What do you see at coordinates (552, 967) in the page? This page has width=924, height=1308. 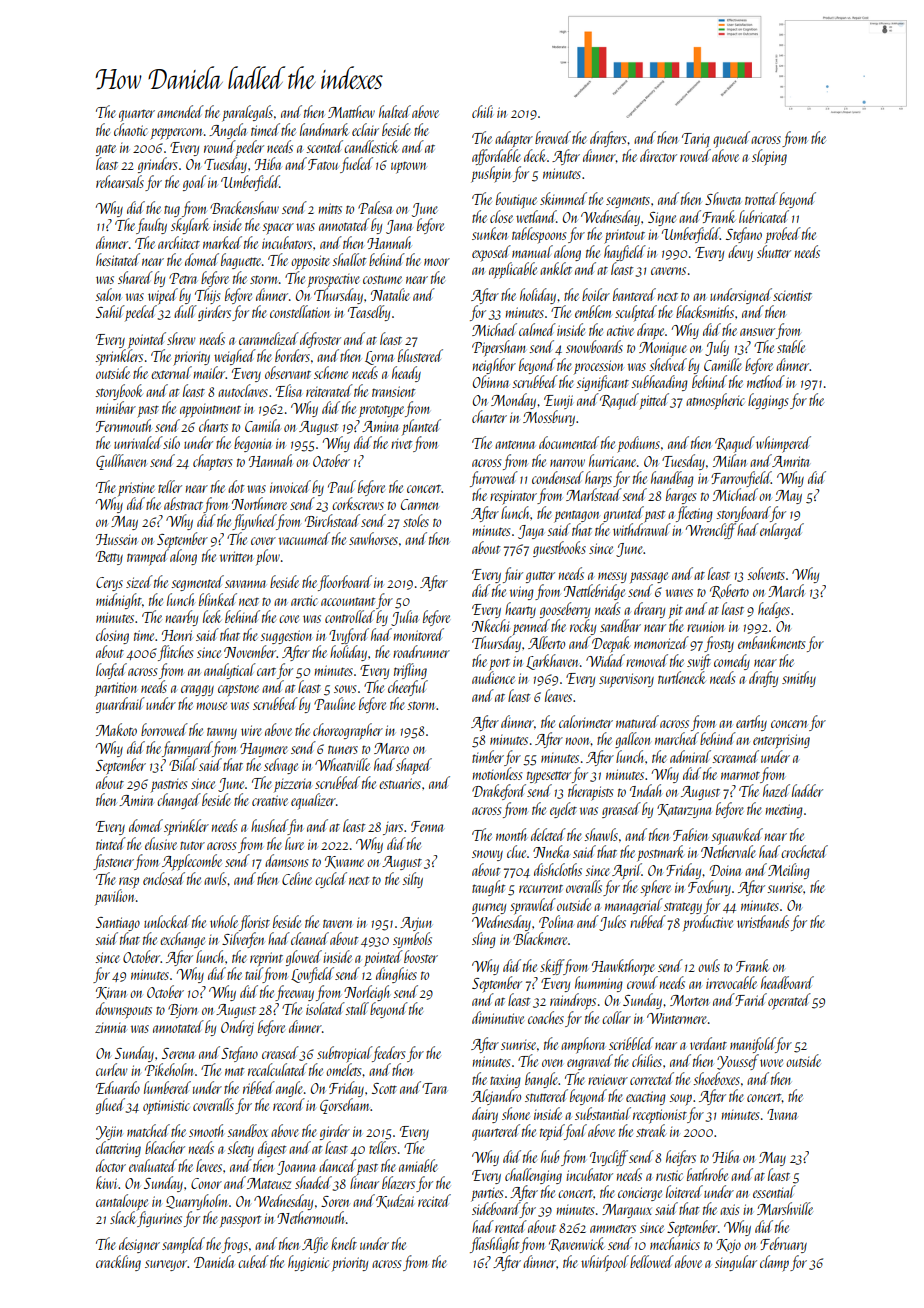 I see `skiff` at bounding box center [552, 967].
